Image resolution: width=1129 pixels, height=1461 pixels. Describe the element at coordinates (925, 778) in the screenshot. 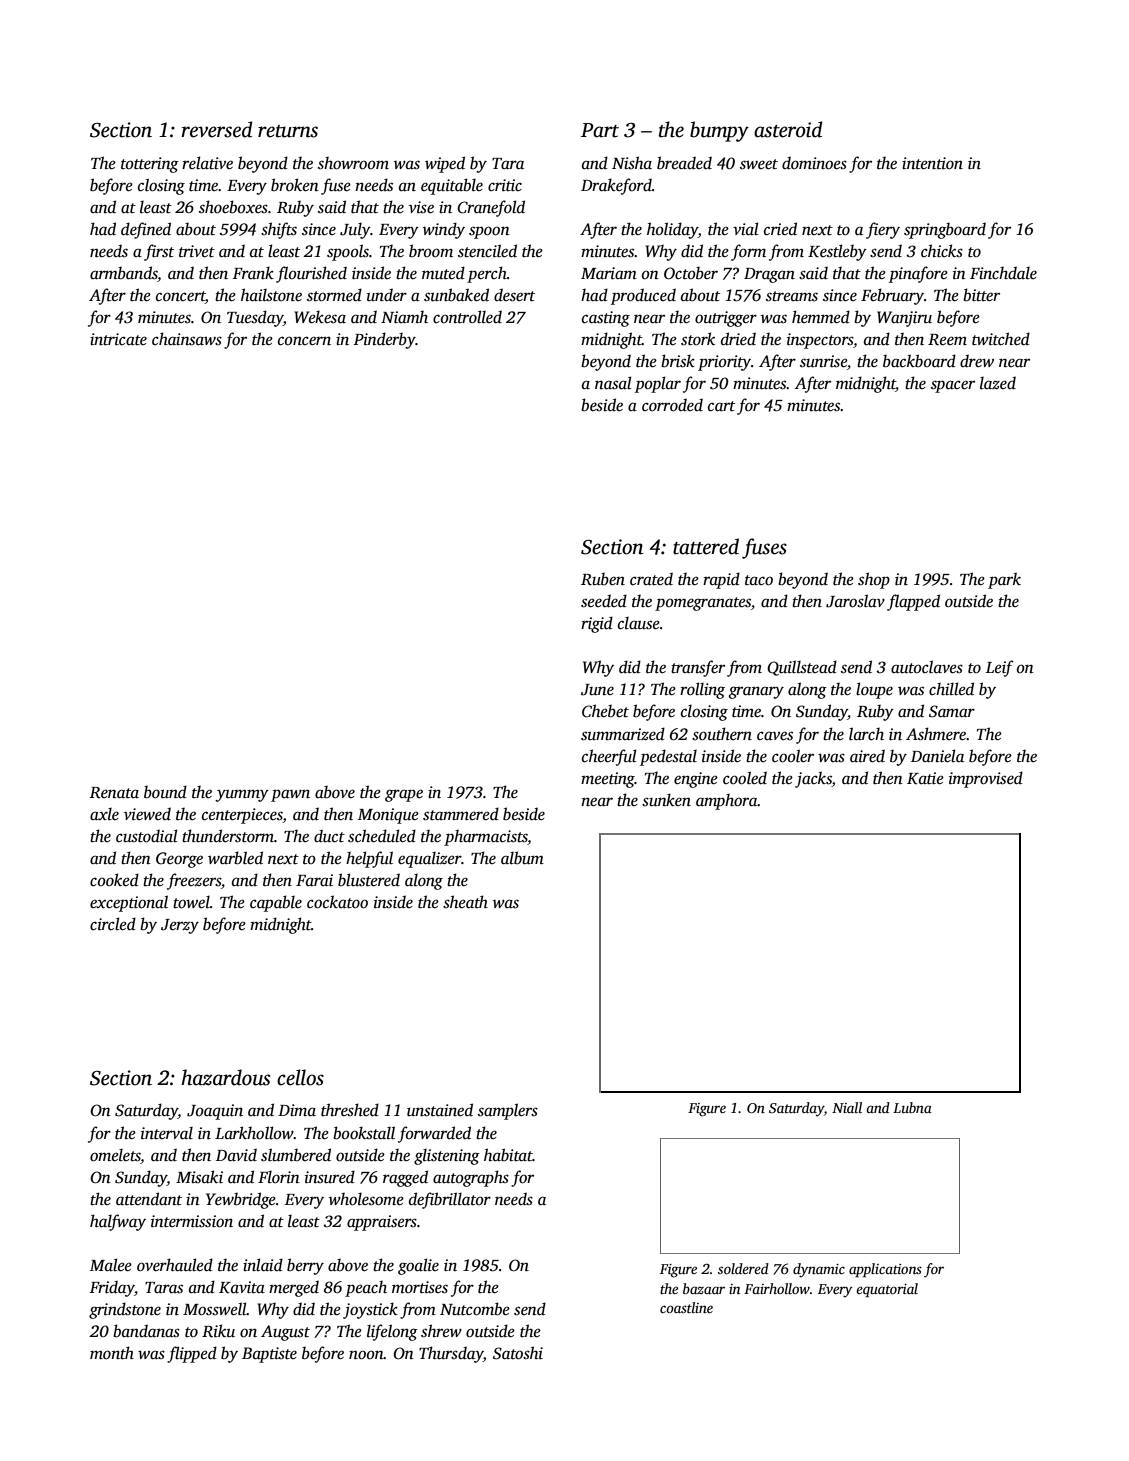

I see `Katie` at that location.
